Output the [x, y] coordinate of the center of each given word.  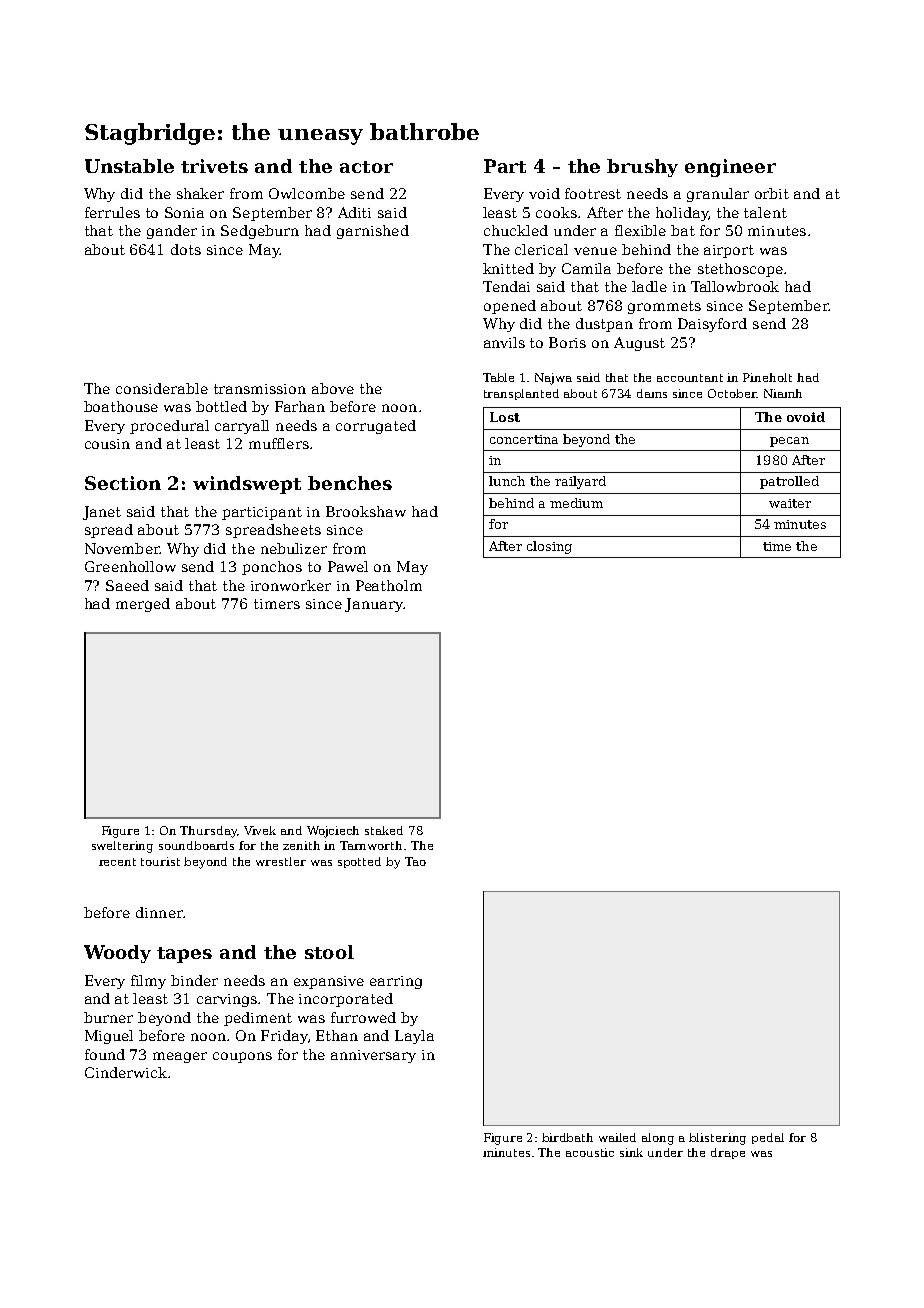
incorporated [346, 1000]
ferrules [112, 212]
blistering [717, 1139]
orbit [772, 193]
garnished [373, 232]
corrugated [376, 427]
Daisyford [712, 325]
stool [329, 952]
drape [728, 1153]
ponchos [272, 568]
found [105, 1054]
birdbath [567, 1137]
